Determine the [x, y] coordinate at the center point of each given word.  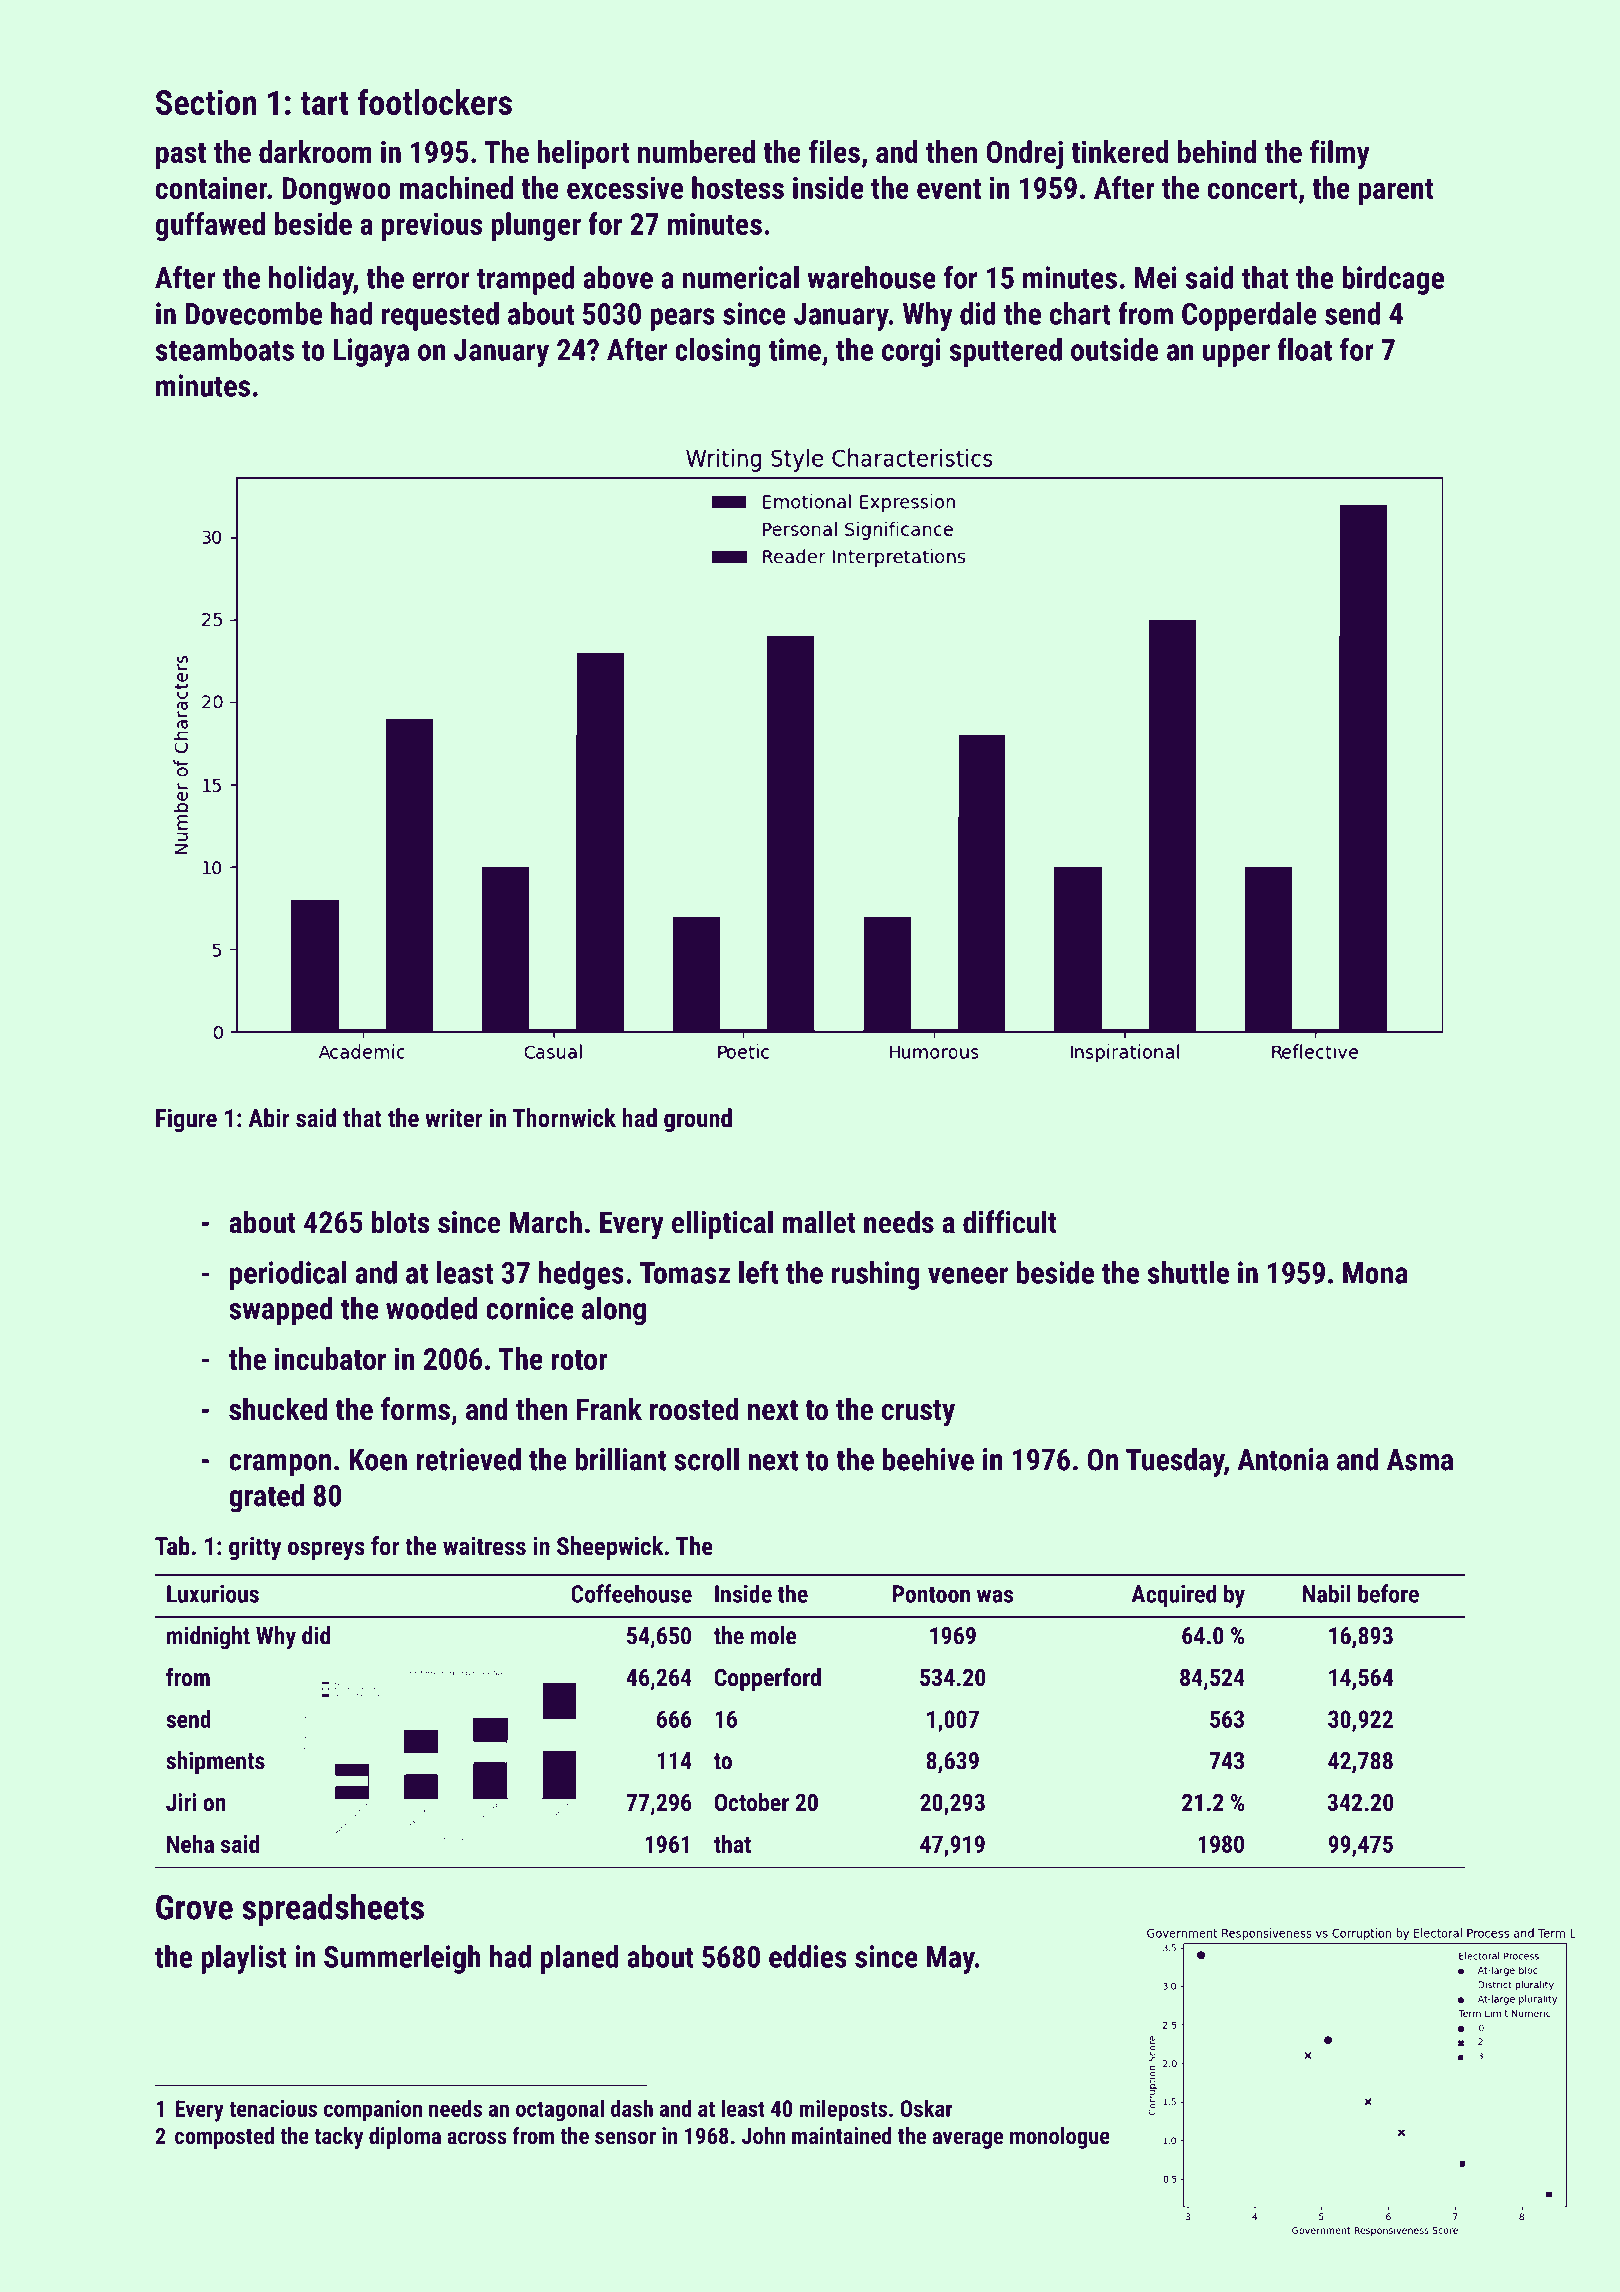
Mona [1375, 1273]
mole [774, 1635]
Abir [269, 1117]
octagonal [560, 2110]
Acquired [1174, 1596]
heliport [583, 154]
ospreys [326, 1551]
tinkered [1120, 151]
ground [698, 1120]
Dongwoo [336, 191]
